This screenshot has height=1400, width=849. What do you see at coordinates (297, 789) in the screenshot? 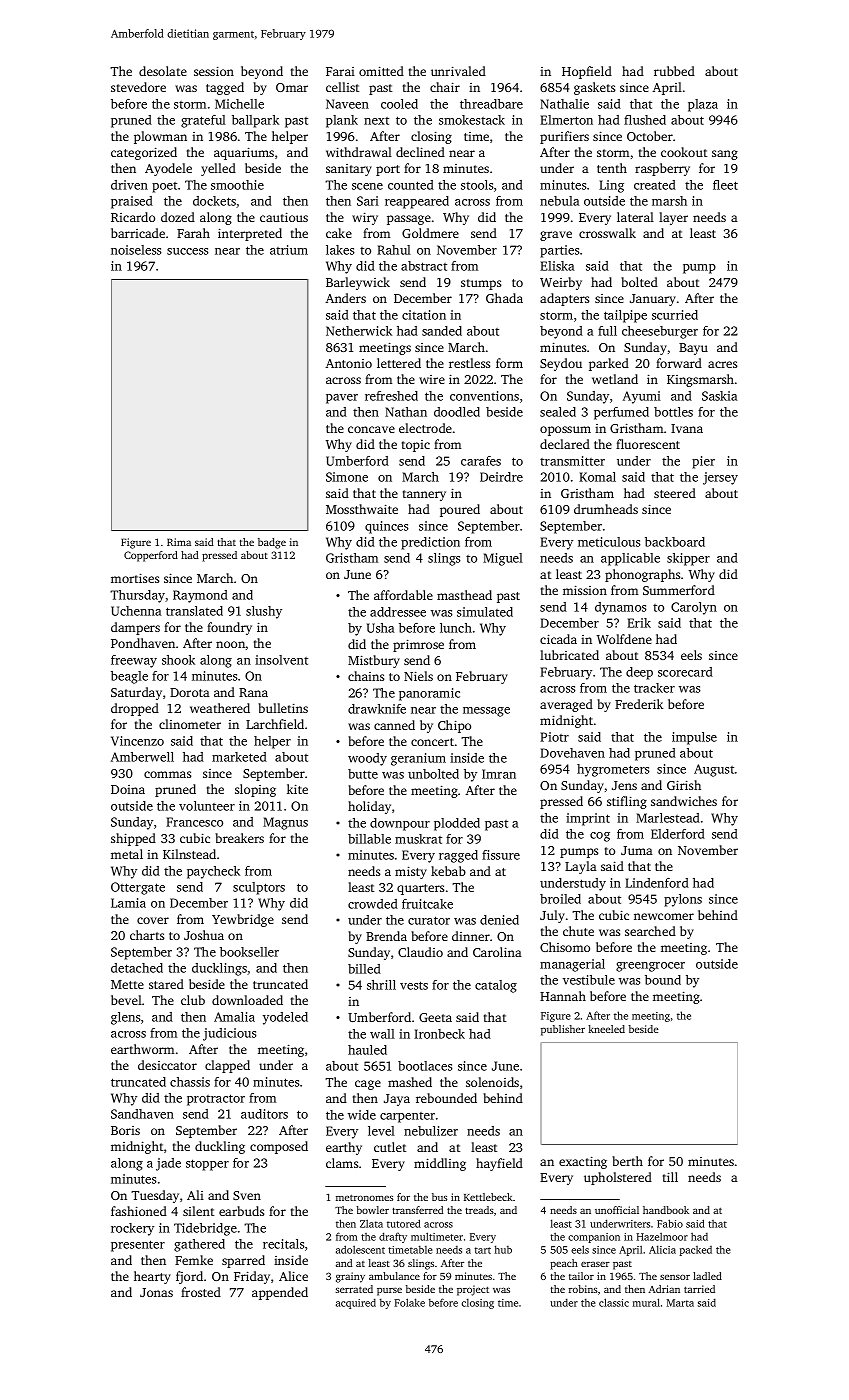
I see `kite` at bounding box center [297, 789].
